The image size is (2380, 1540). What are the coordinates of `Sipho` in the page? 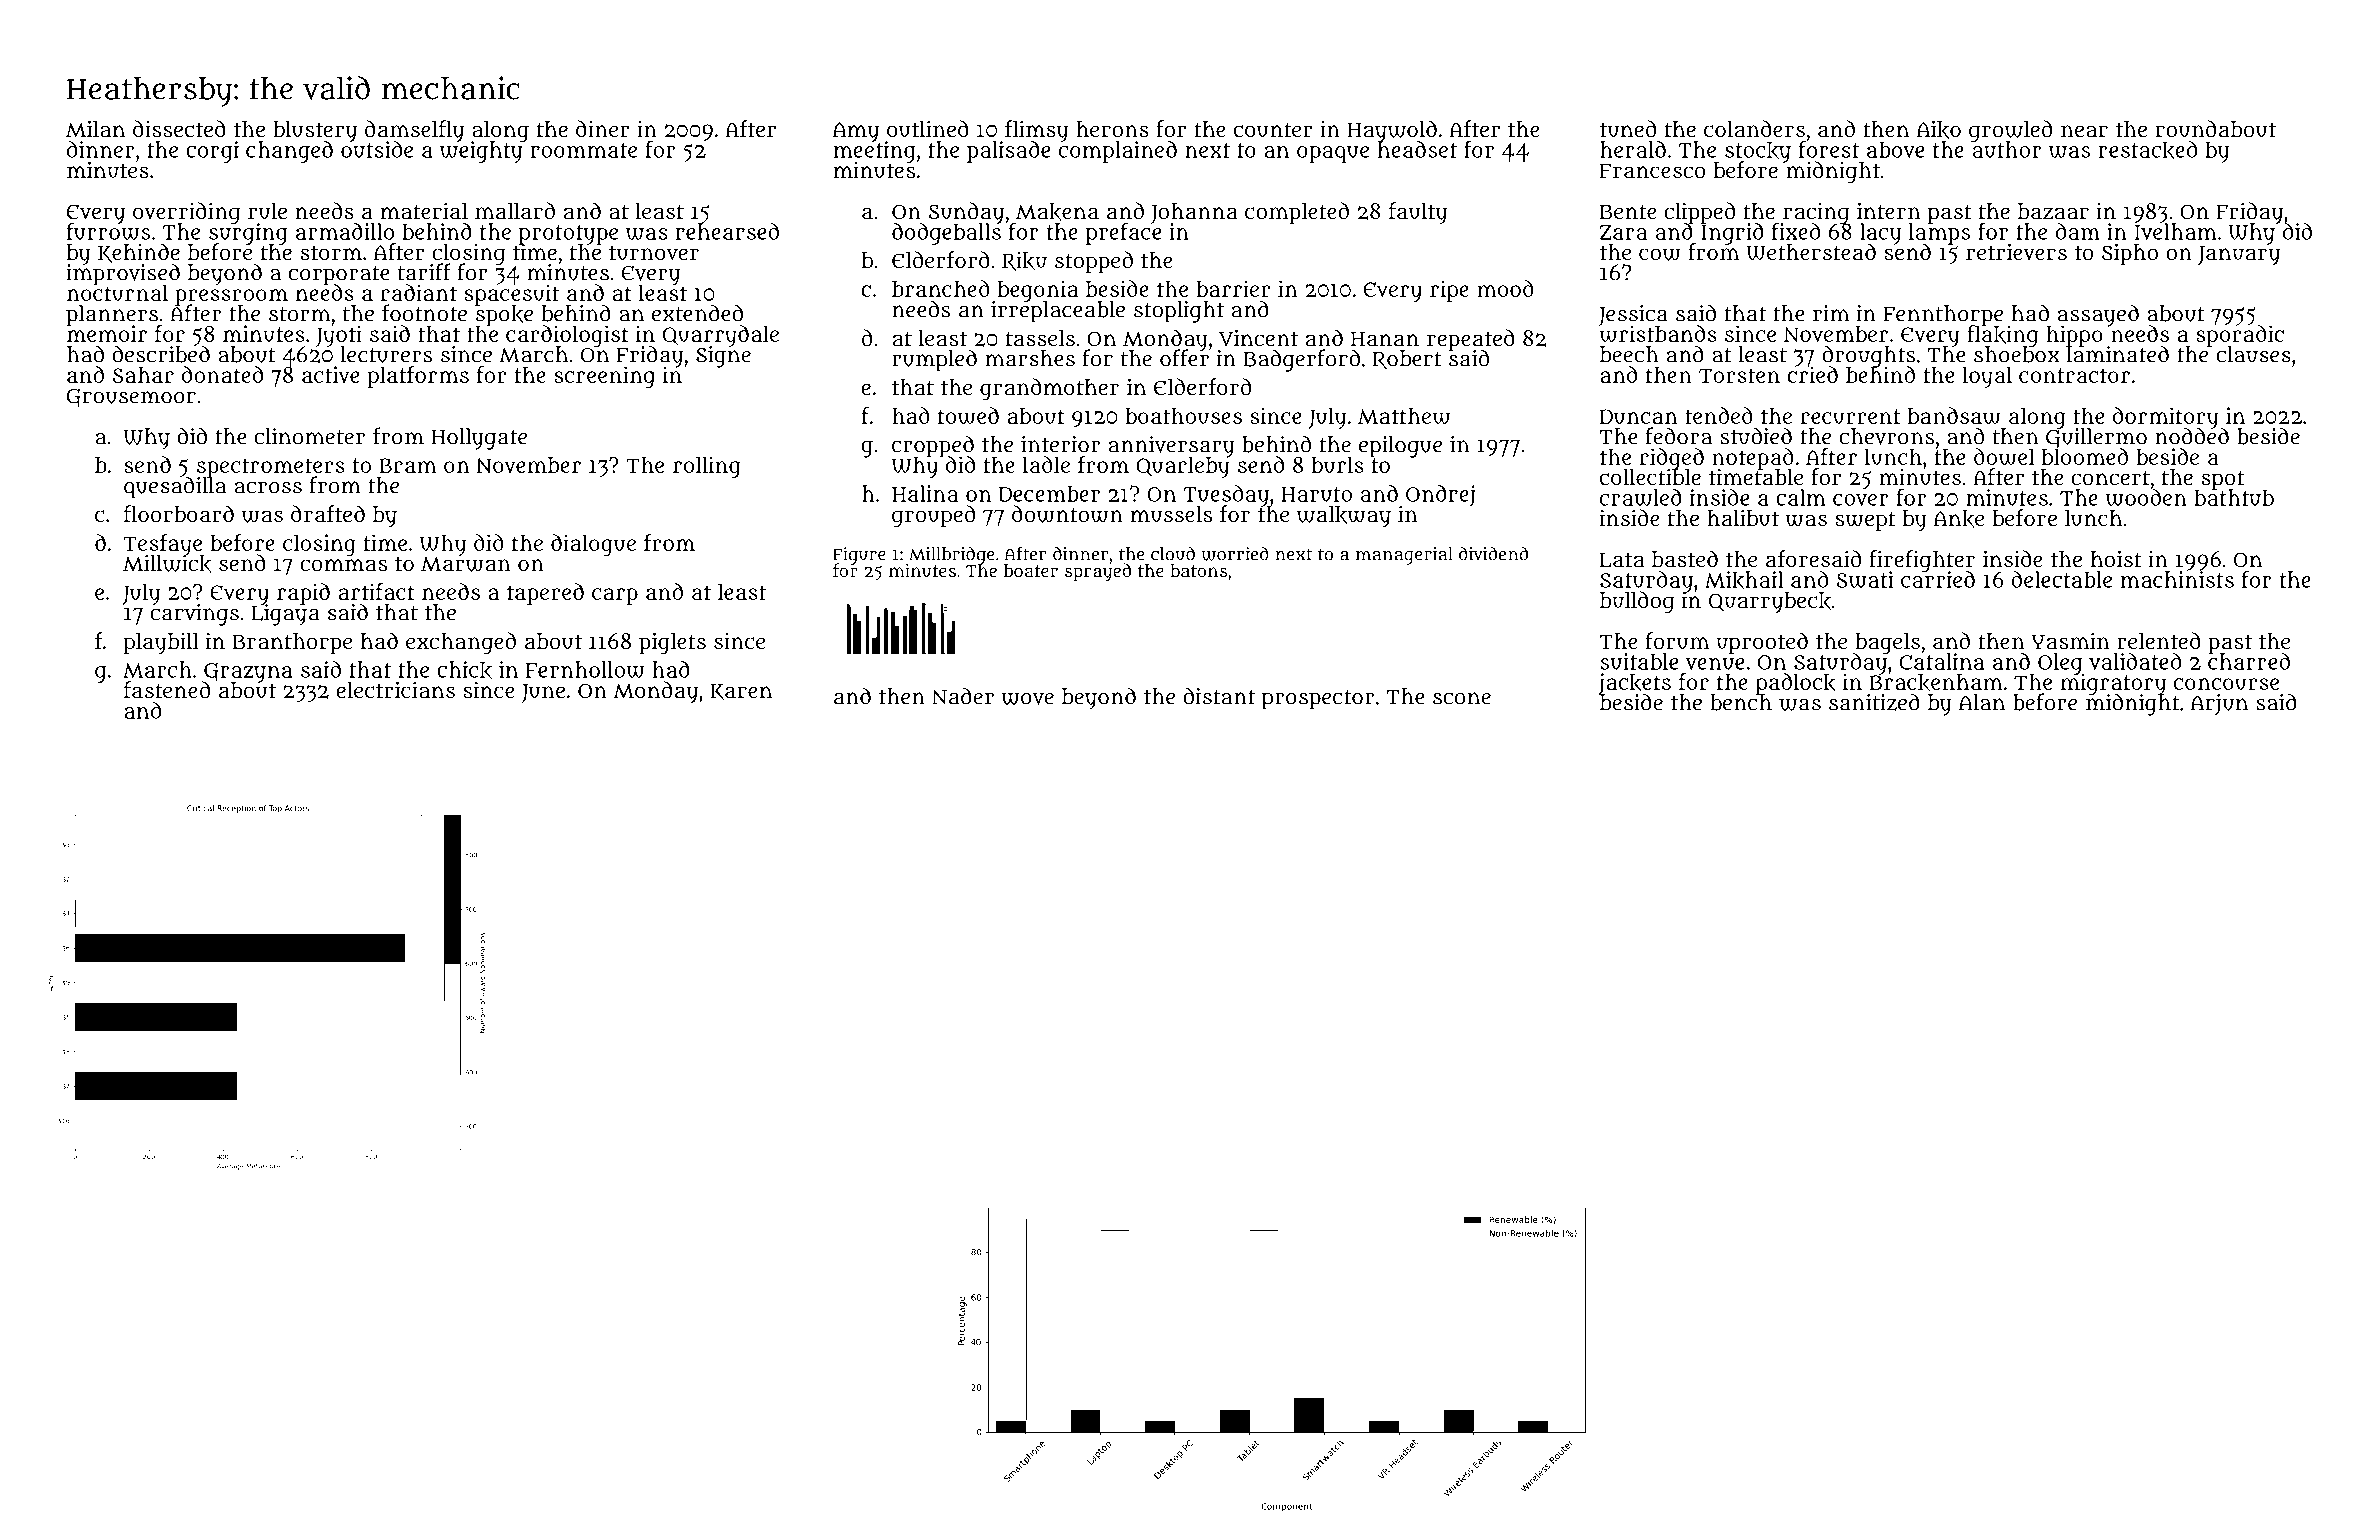 It's located at (2130, 254).
